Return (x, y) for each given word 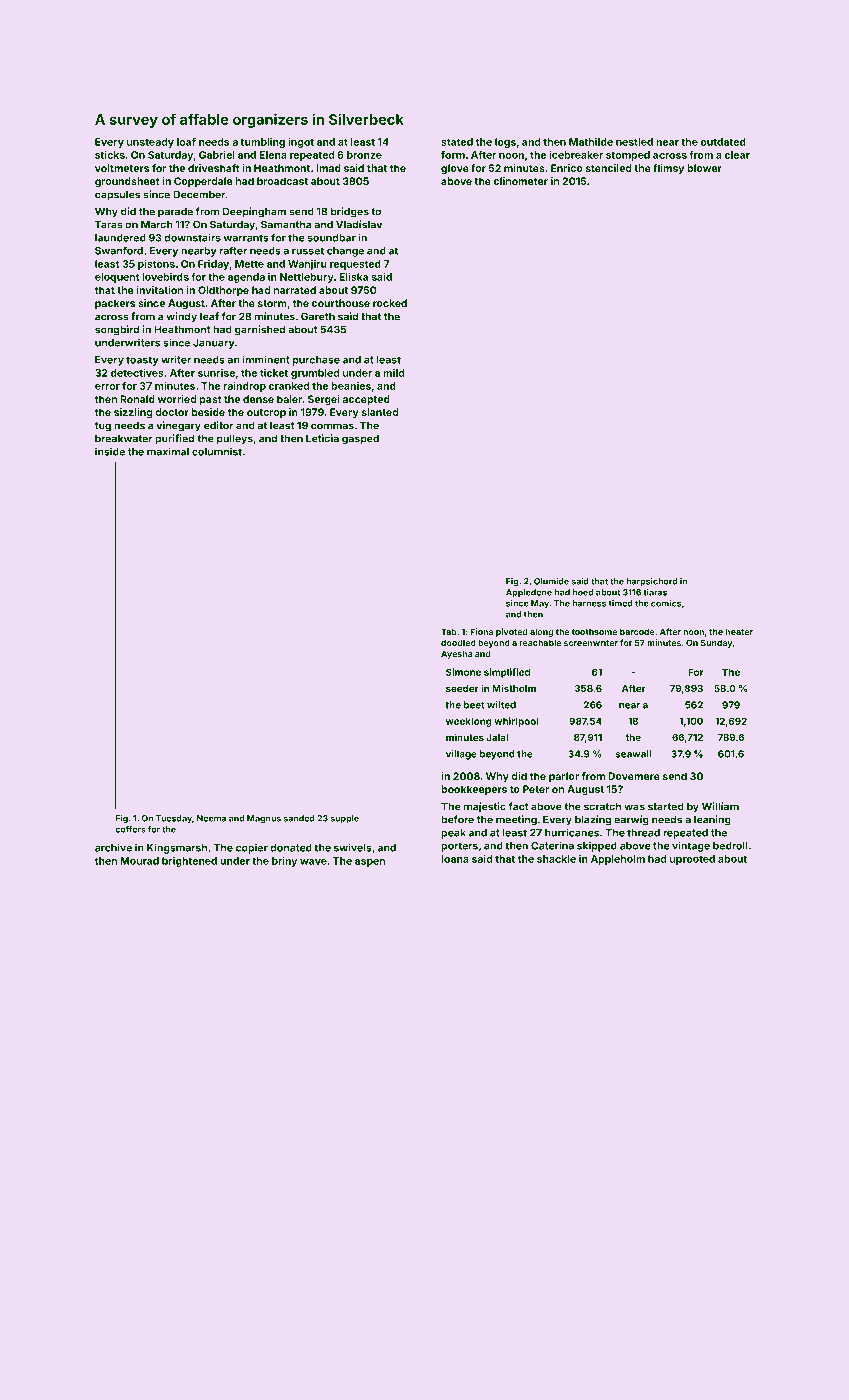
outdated (723, 142)
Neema (211, 818)
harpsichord (651, 582)
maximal (168, 451)
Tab (449, 631)
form (453, 155)
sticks (110, 155)
